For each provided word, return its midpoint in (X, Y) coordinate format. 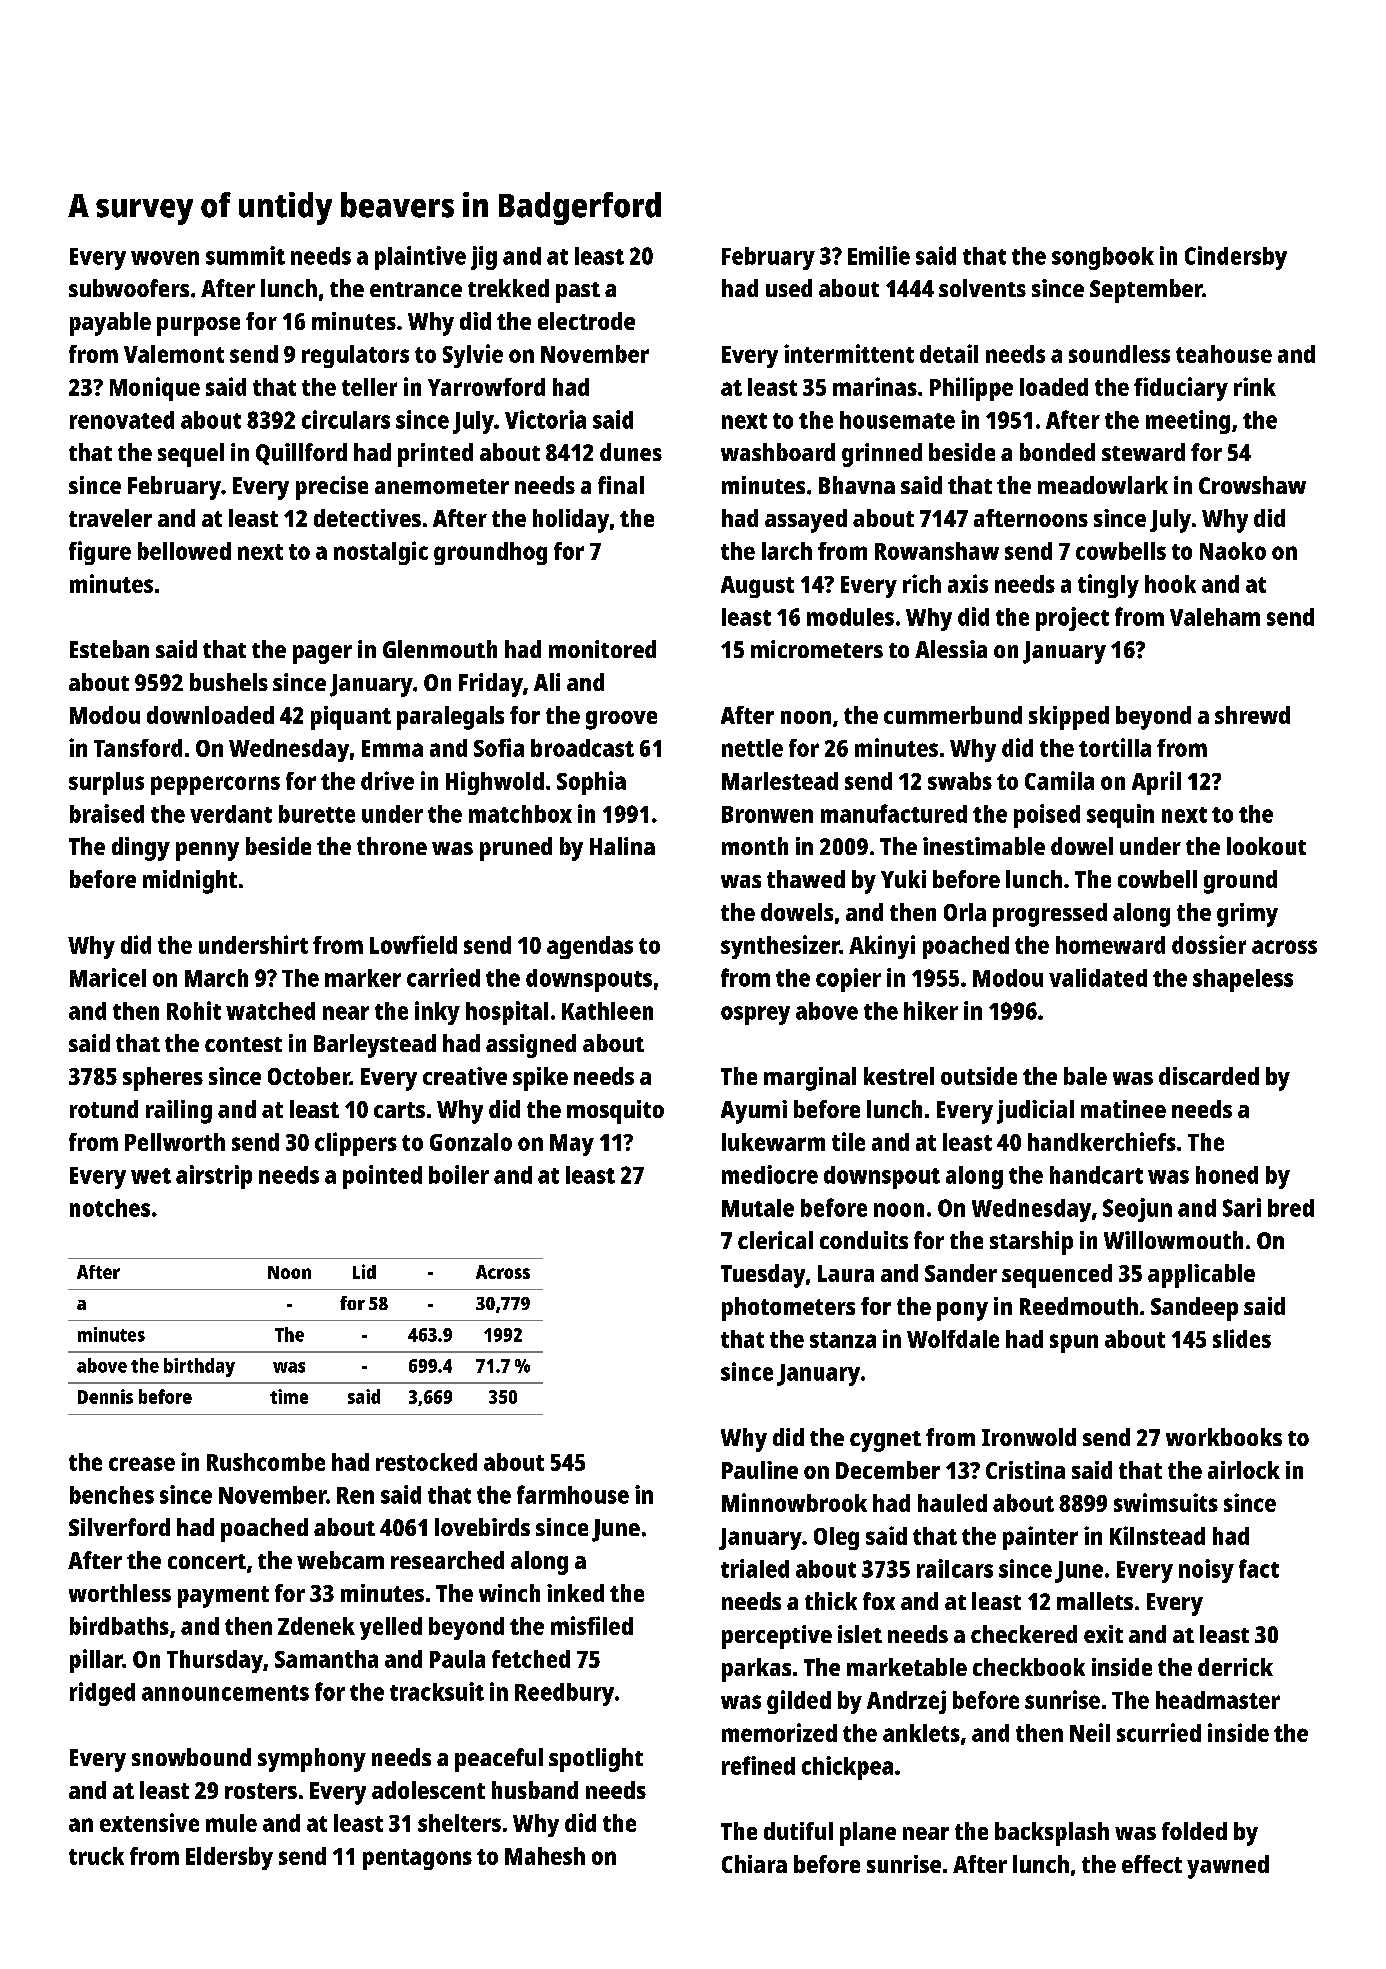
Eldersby (229, 1858)
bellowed (184, 551)
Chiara (754, 1864)
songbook (1103, 258)
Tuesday (763, 1276)
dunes (631, 452)
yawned (1228, 1867)
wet (151, 1176)
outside (979, 1076)
